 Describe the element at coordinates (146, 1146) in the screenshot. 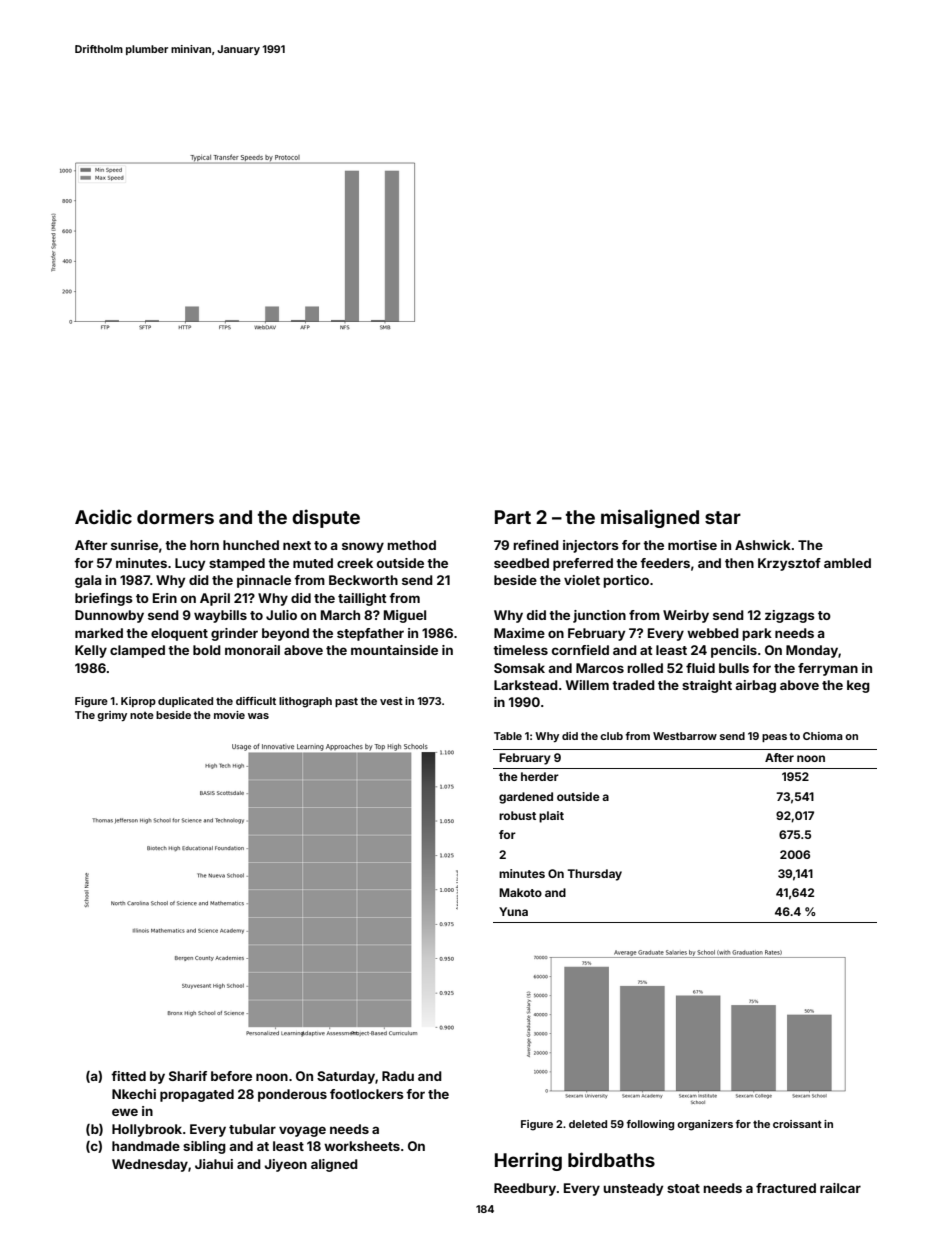

I see `handmade` at that location.
